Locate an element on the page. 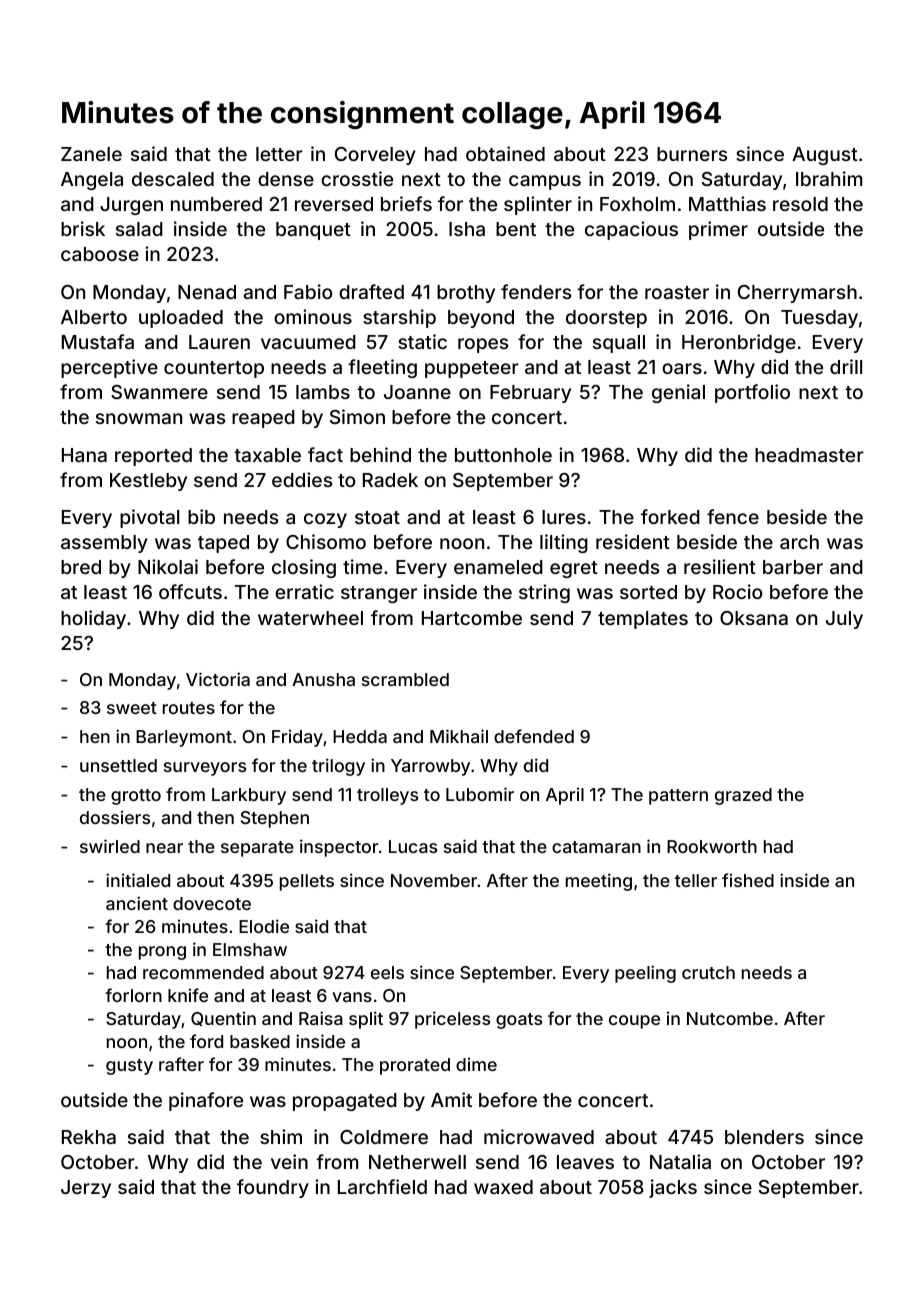  barber is located at coordinates (793, 567).
